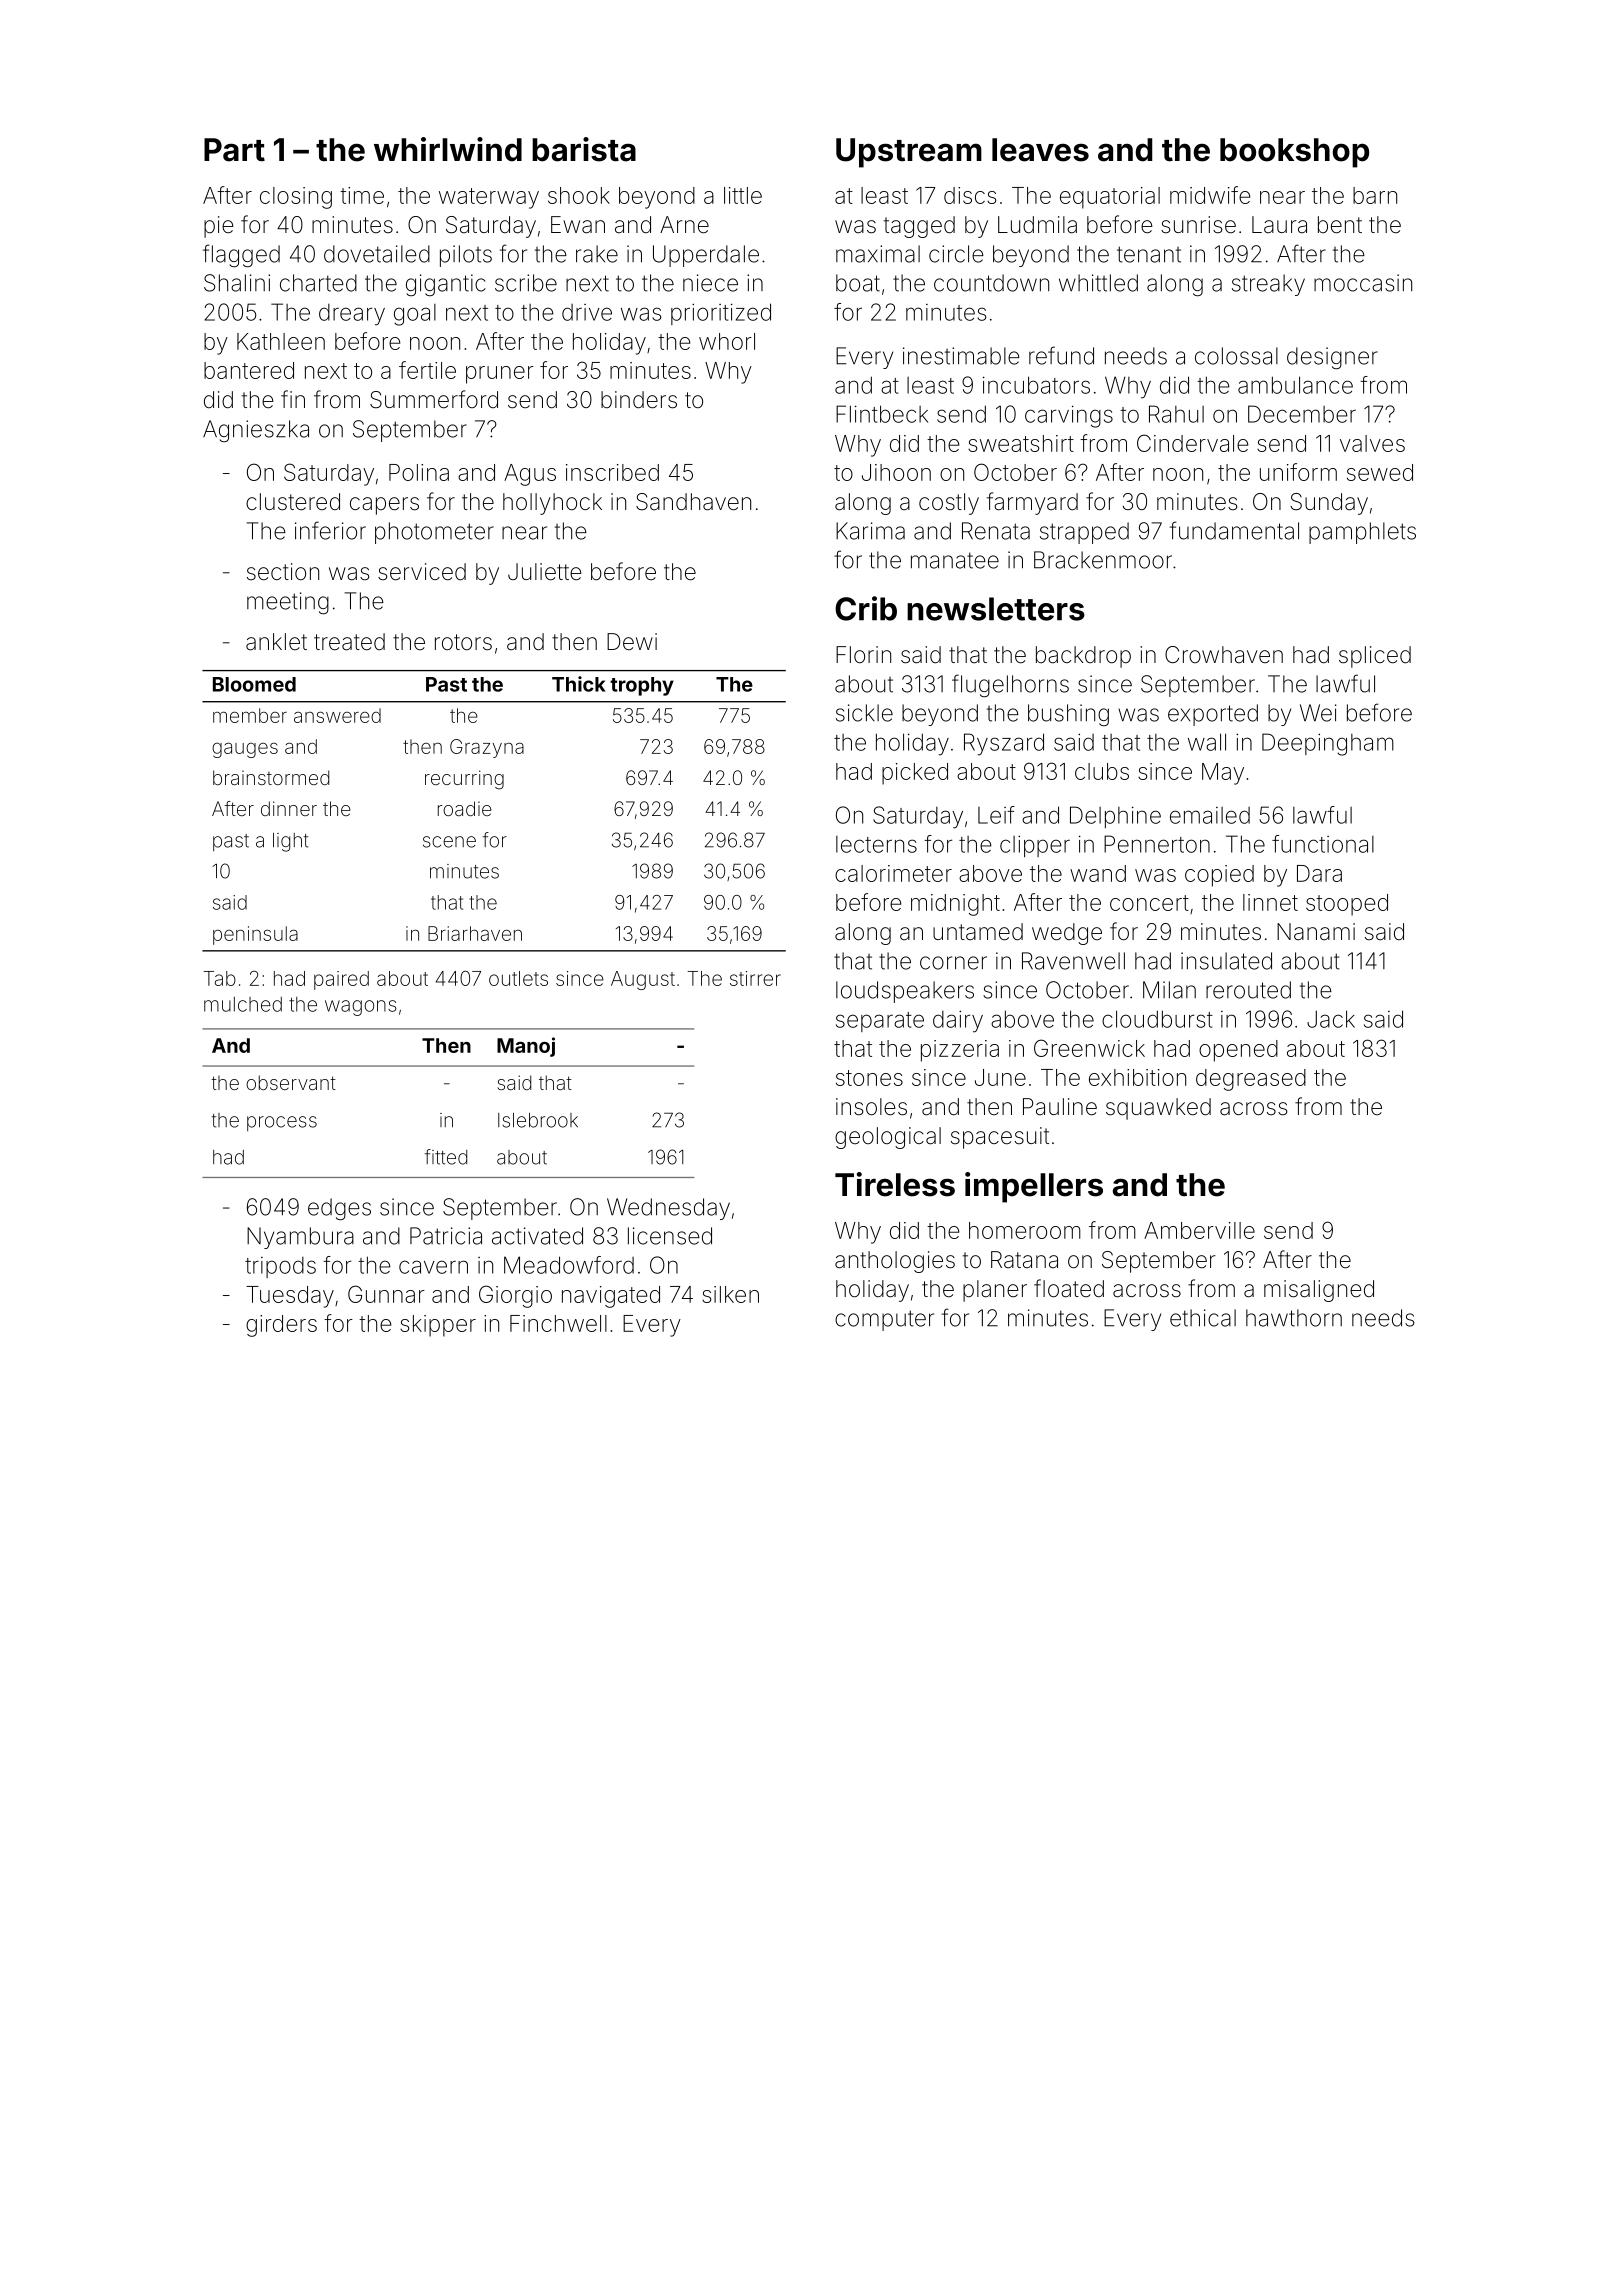 The height and width of the document is (2292, 1620). What do you see at coordinates (882, 414) in the document?
I see `Flintbeck` at bounding box center [882, 414].
